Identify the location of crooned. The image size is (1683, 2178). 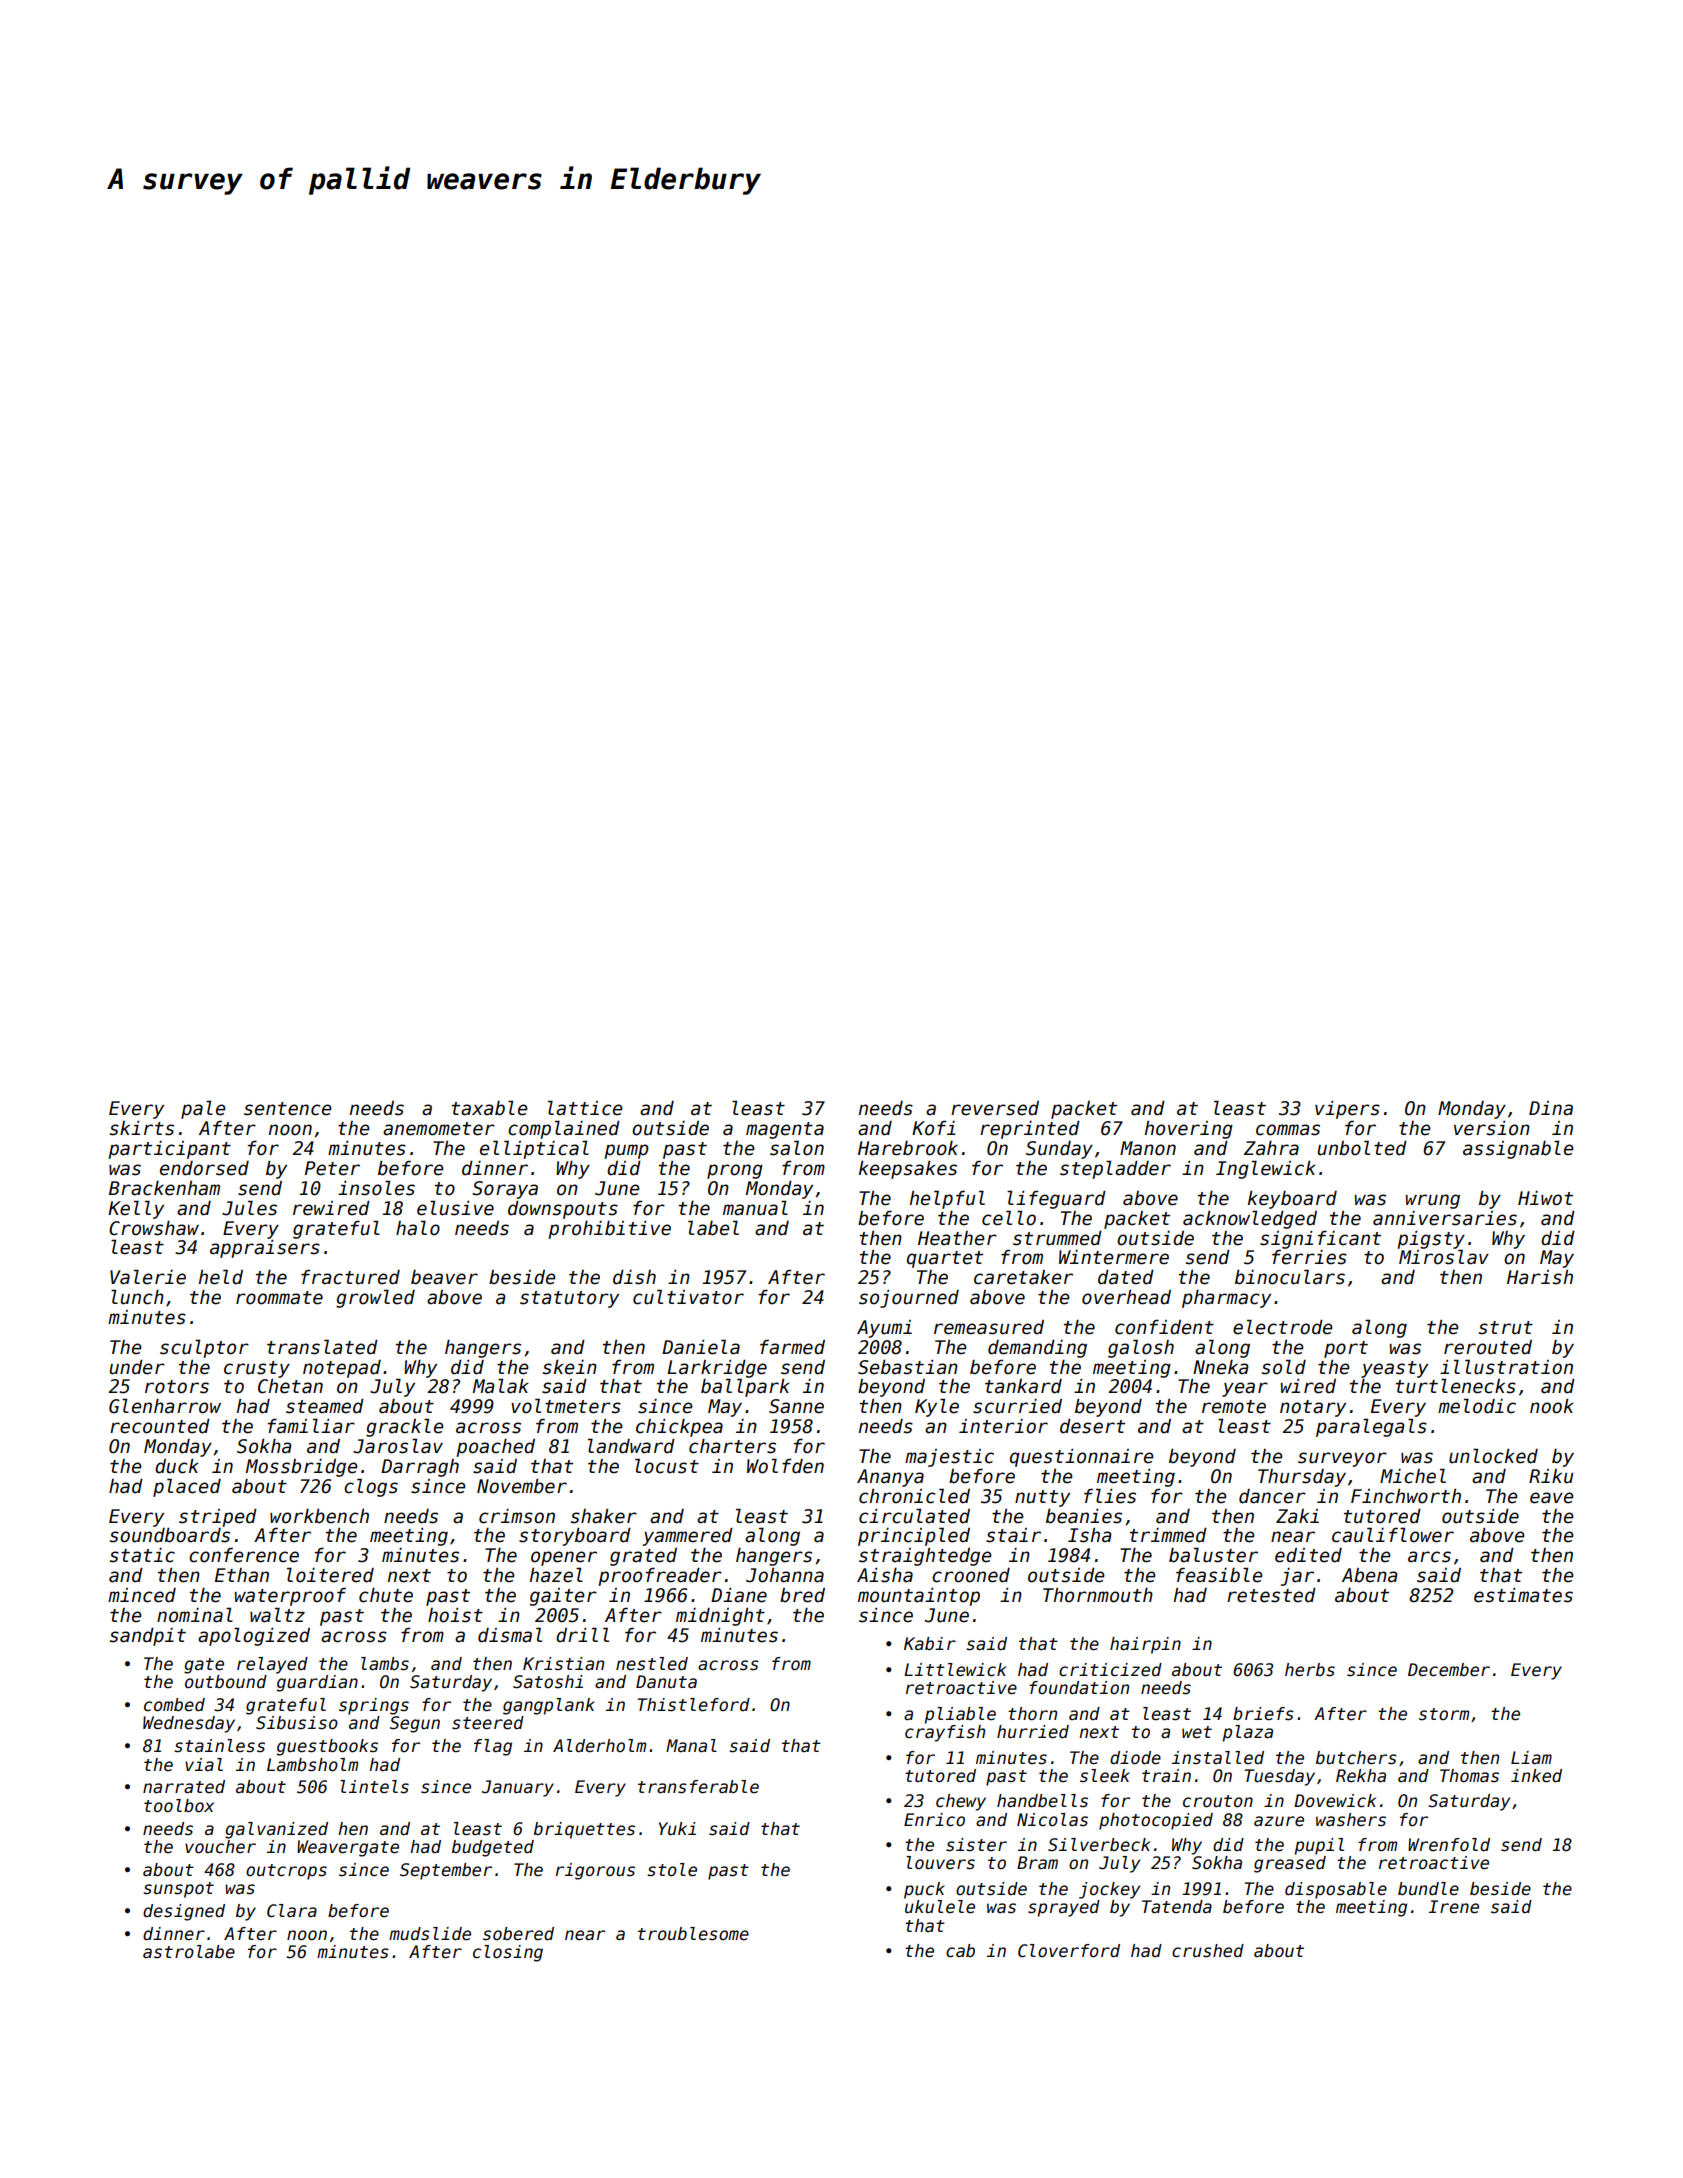
(971, 1575).
